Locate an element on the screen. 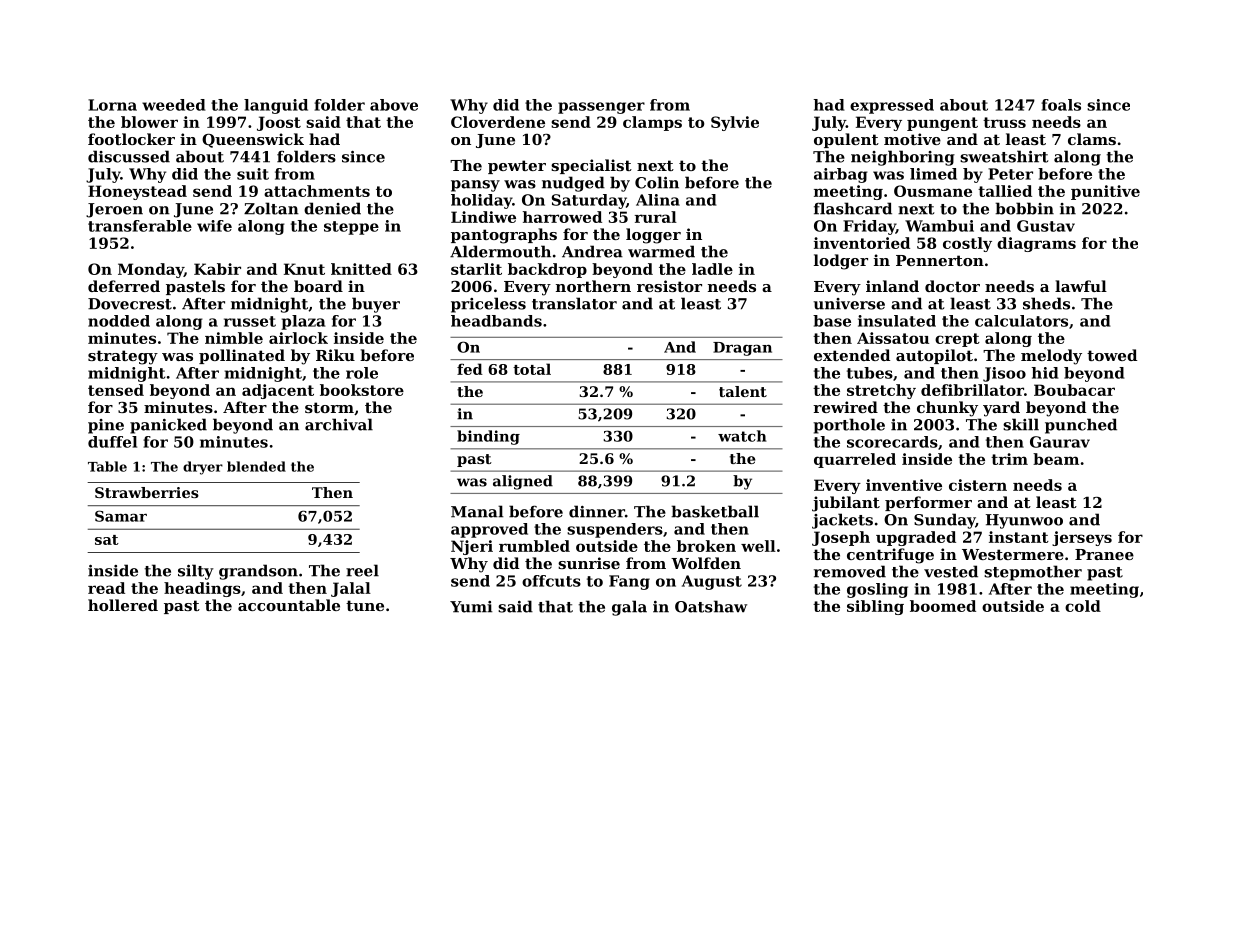 The height and width of the screenshot is (952, 1233). above is located at coordinates (394, 105).
